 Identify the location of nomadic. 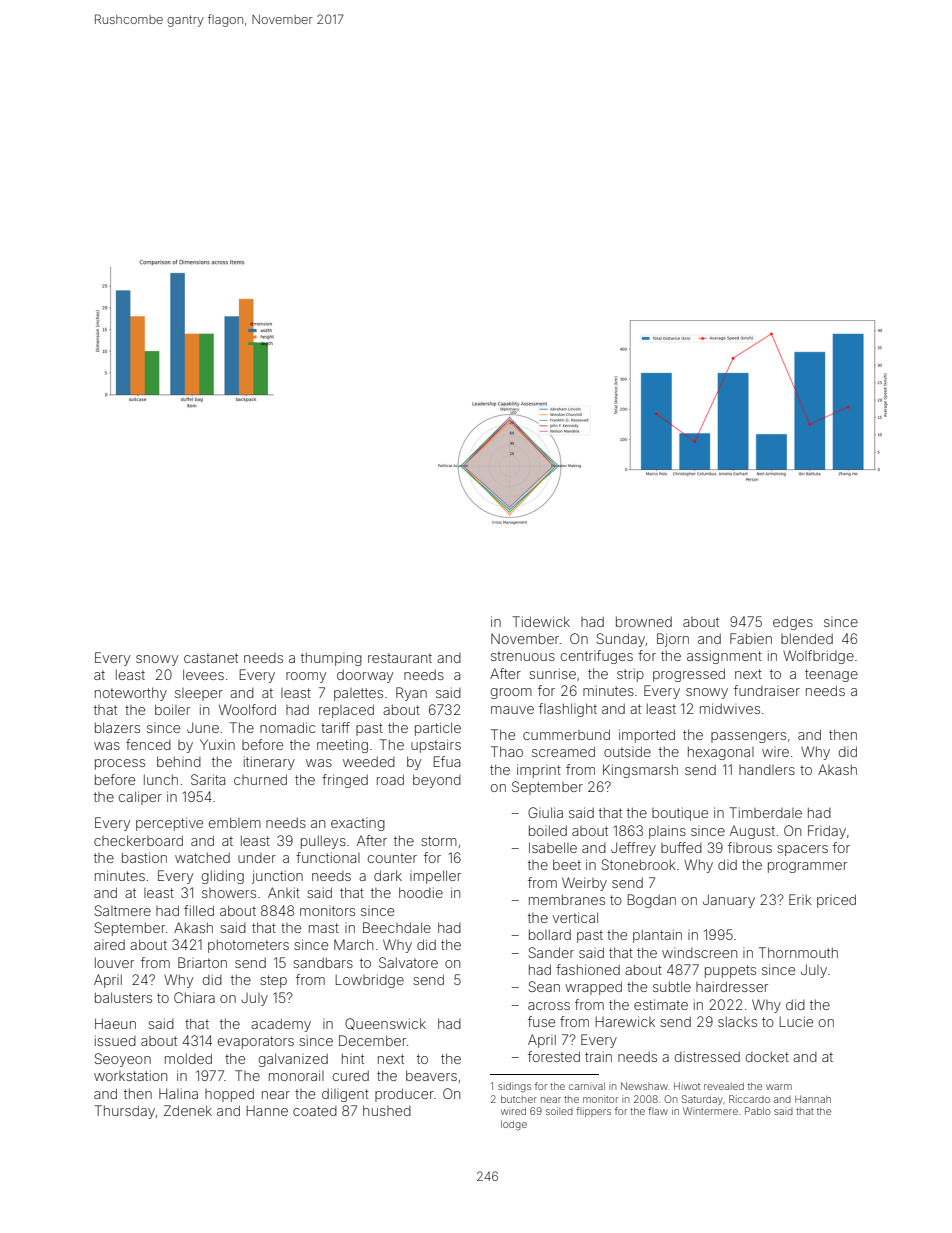
(287, 727).
